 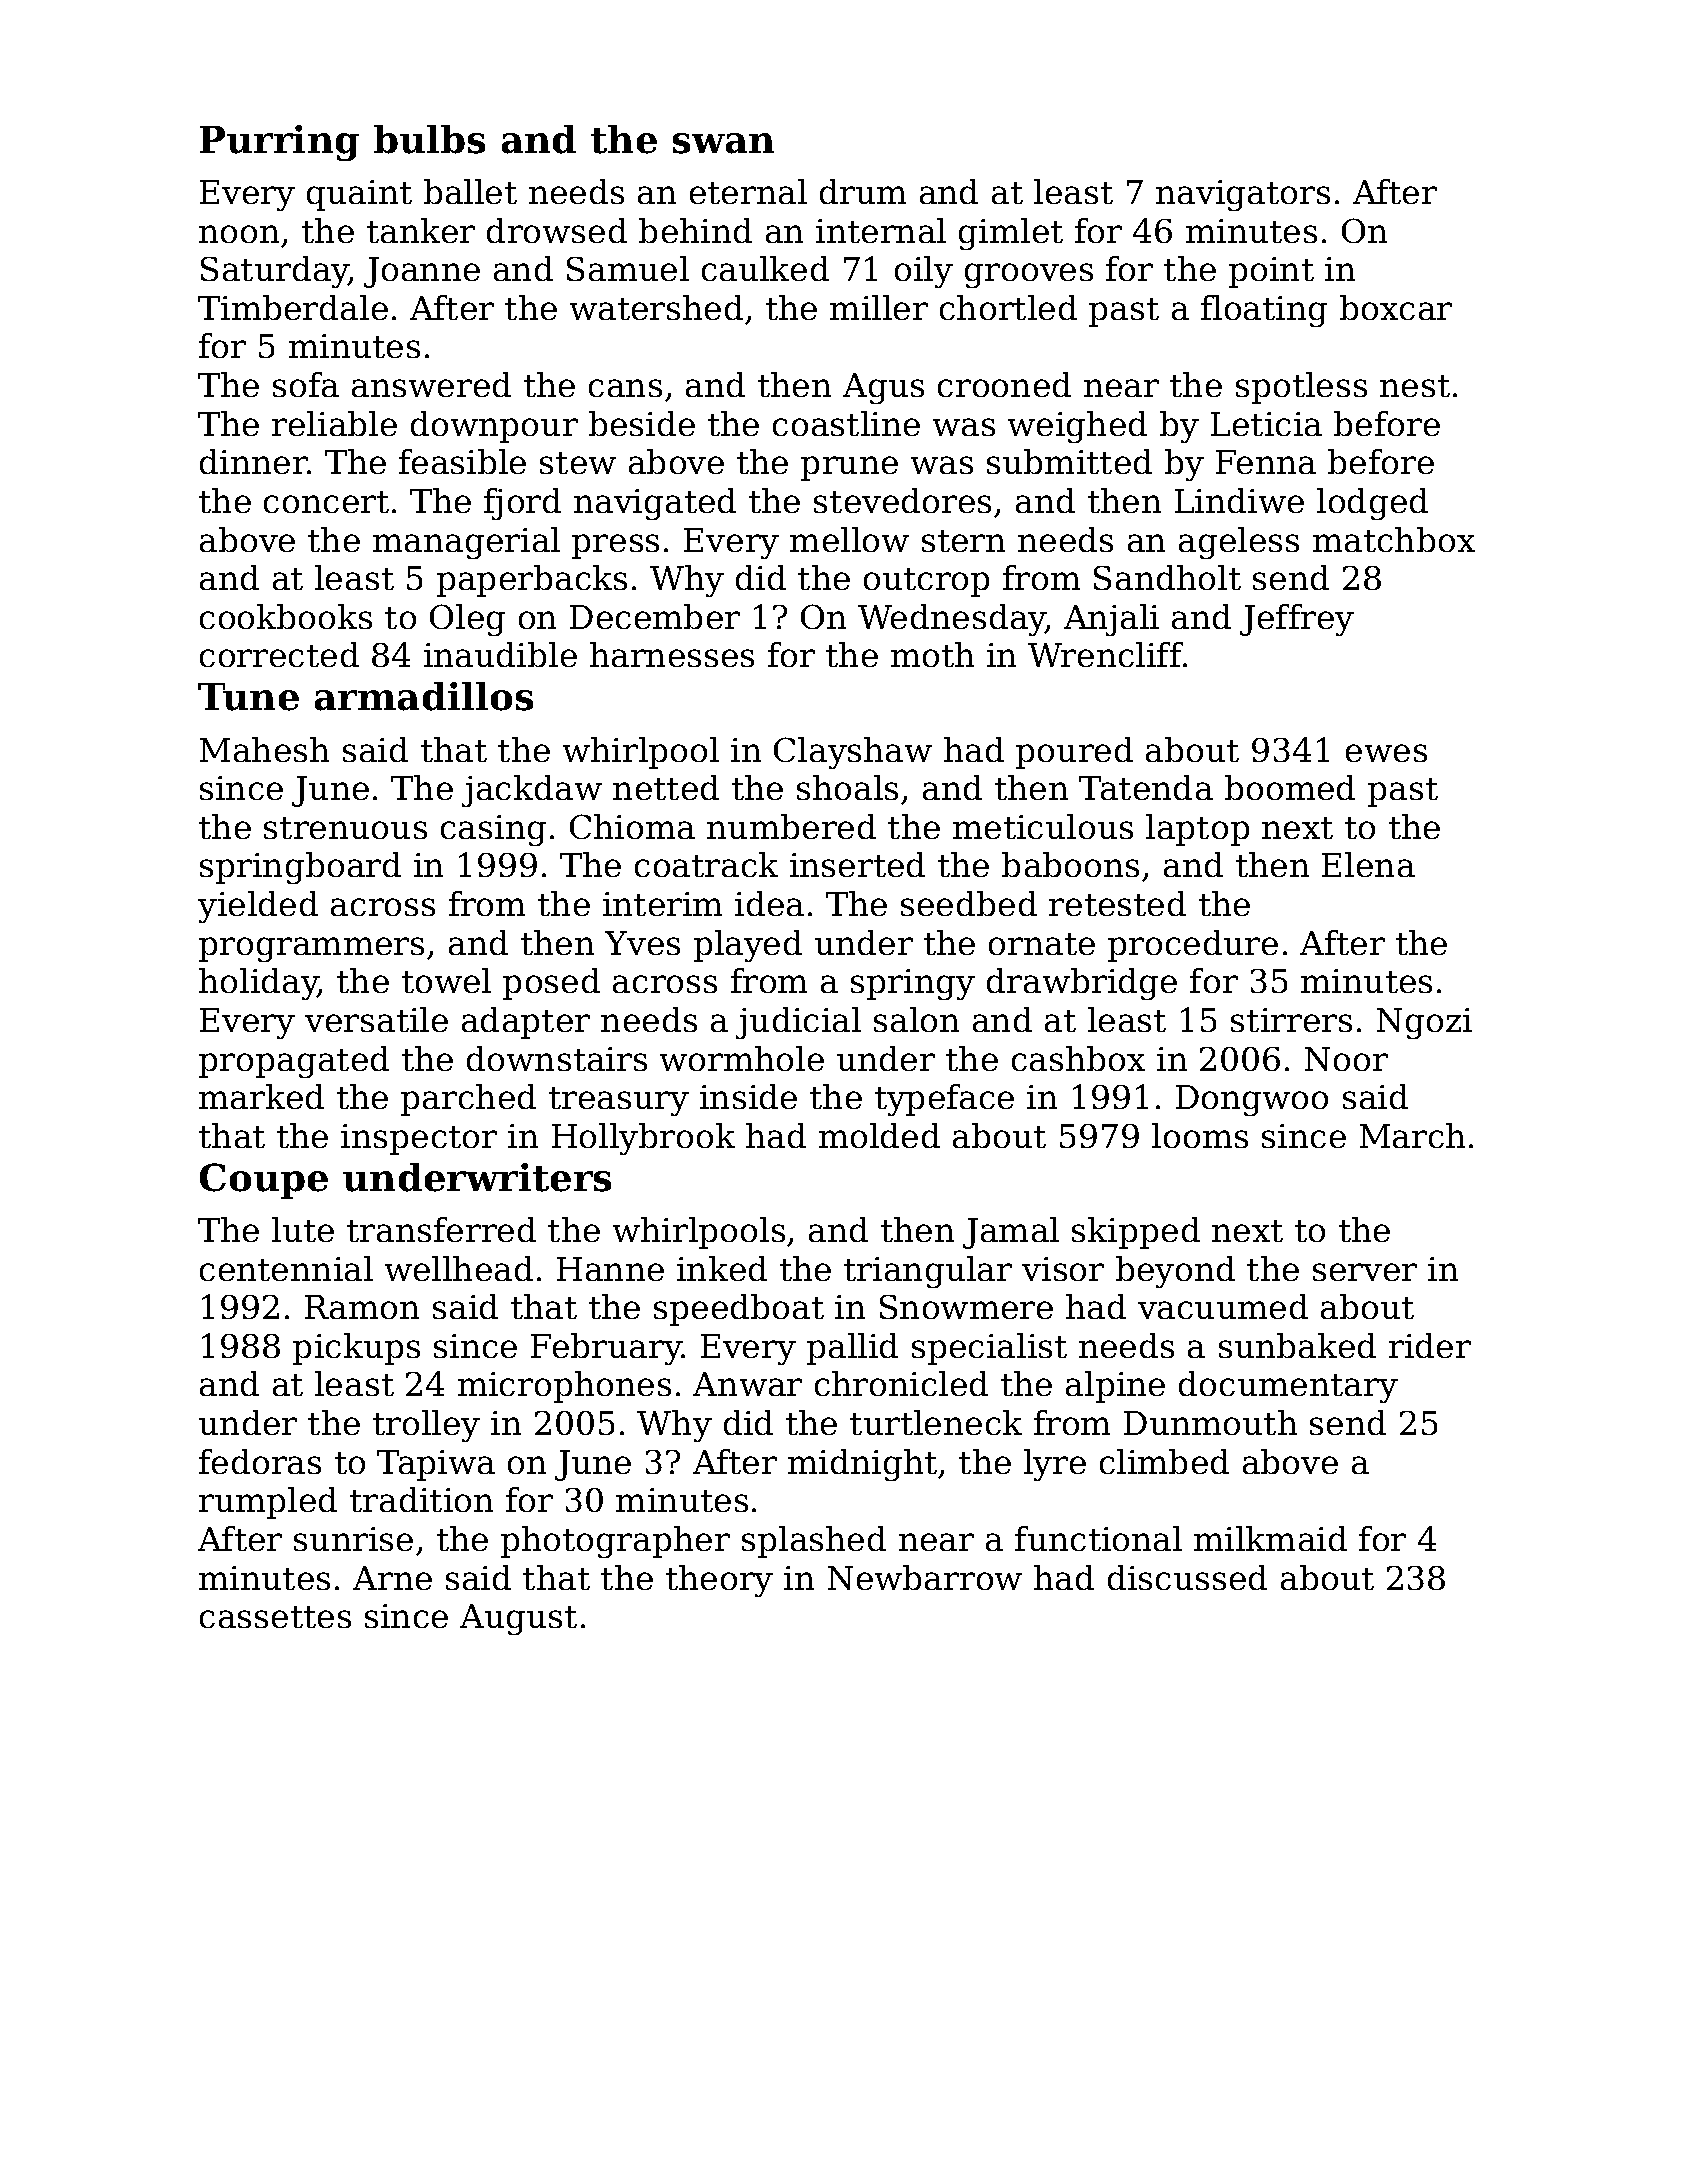 What do you see at coordinates (1004, 384) in the page?
I see `crooned` at bounding box center [1004, 384].
